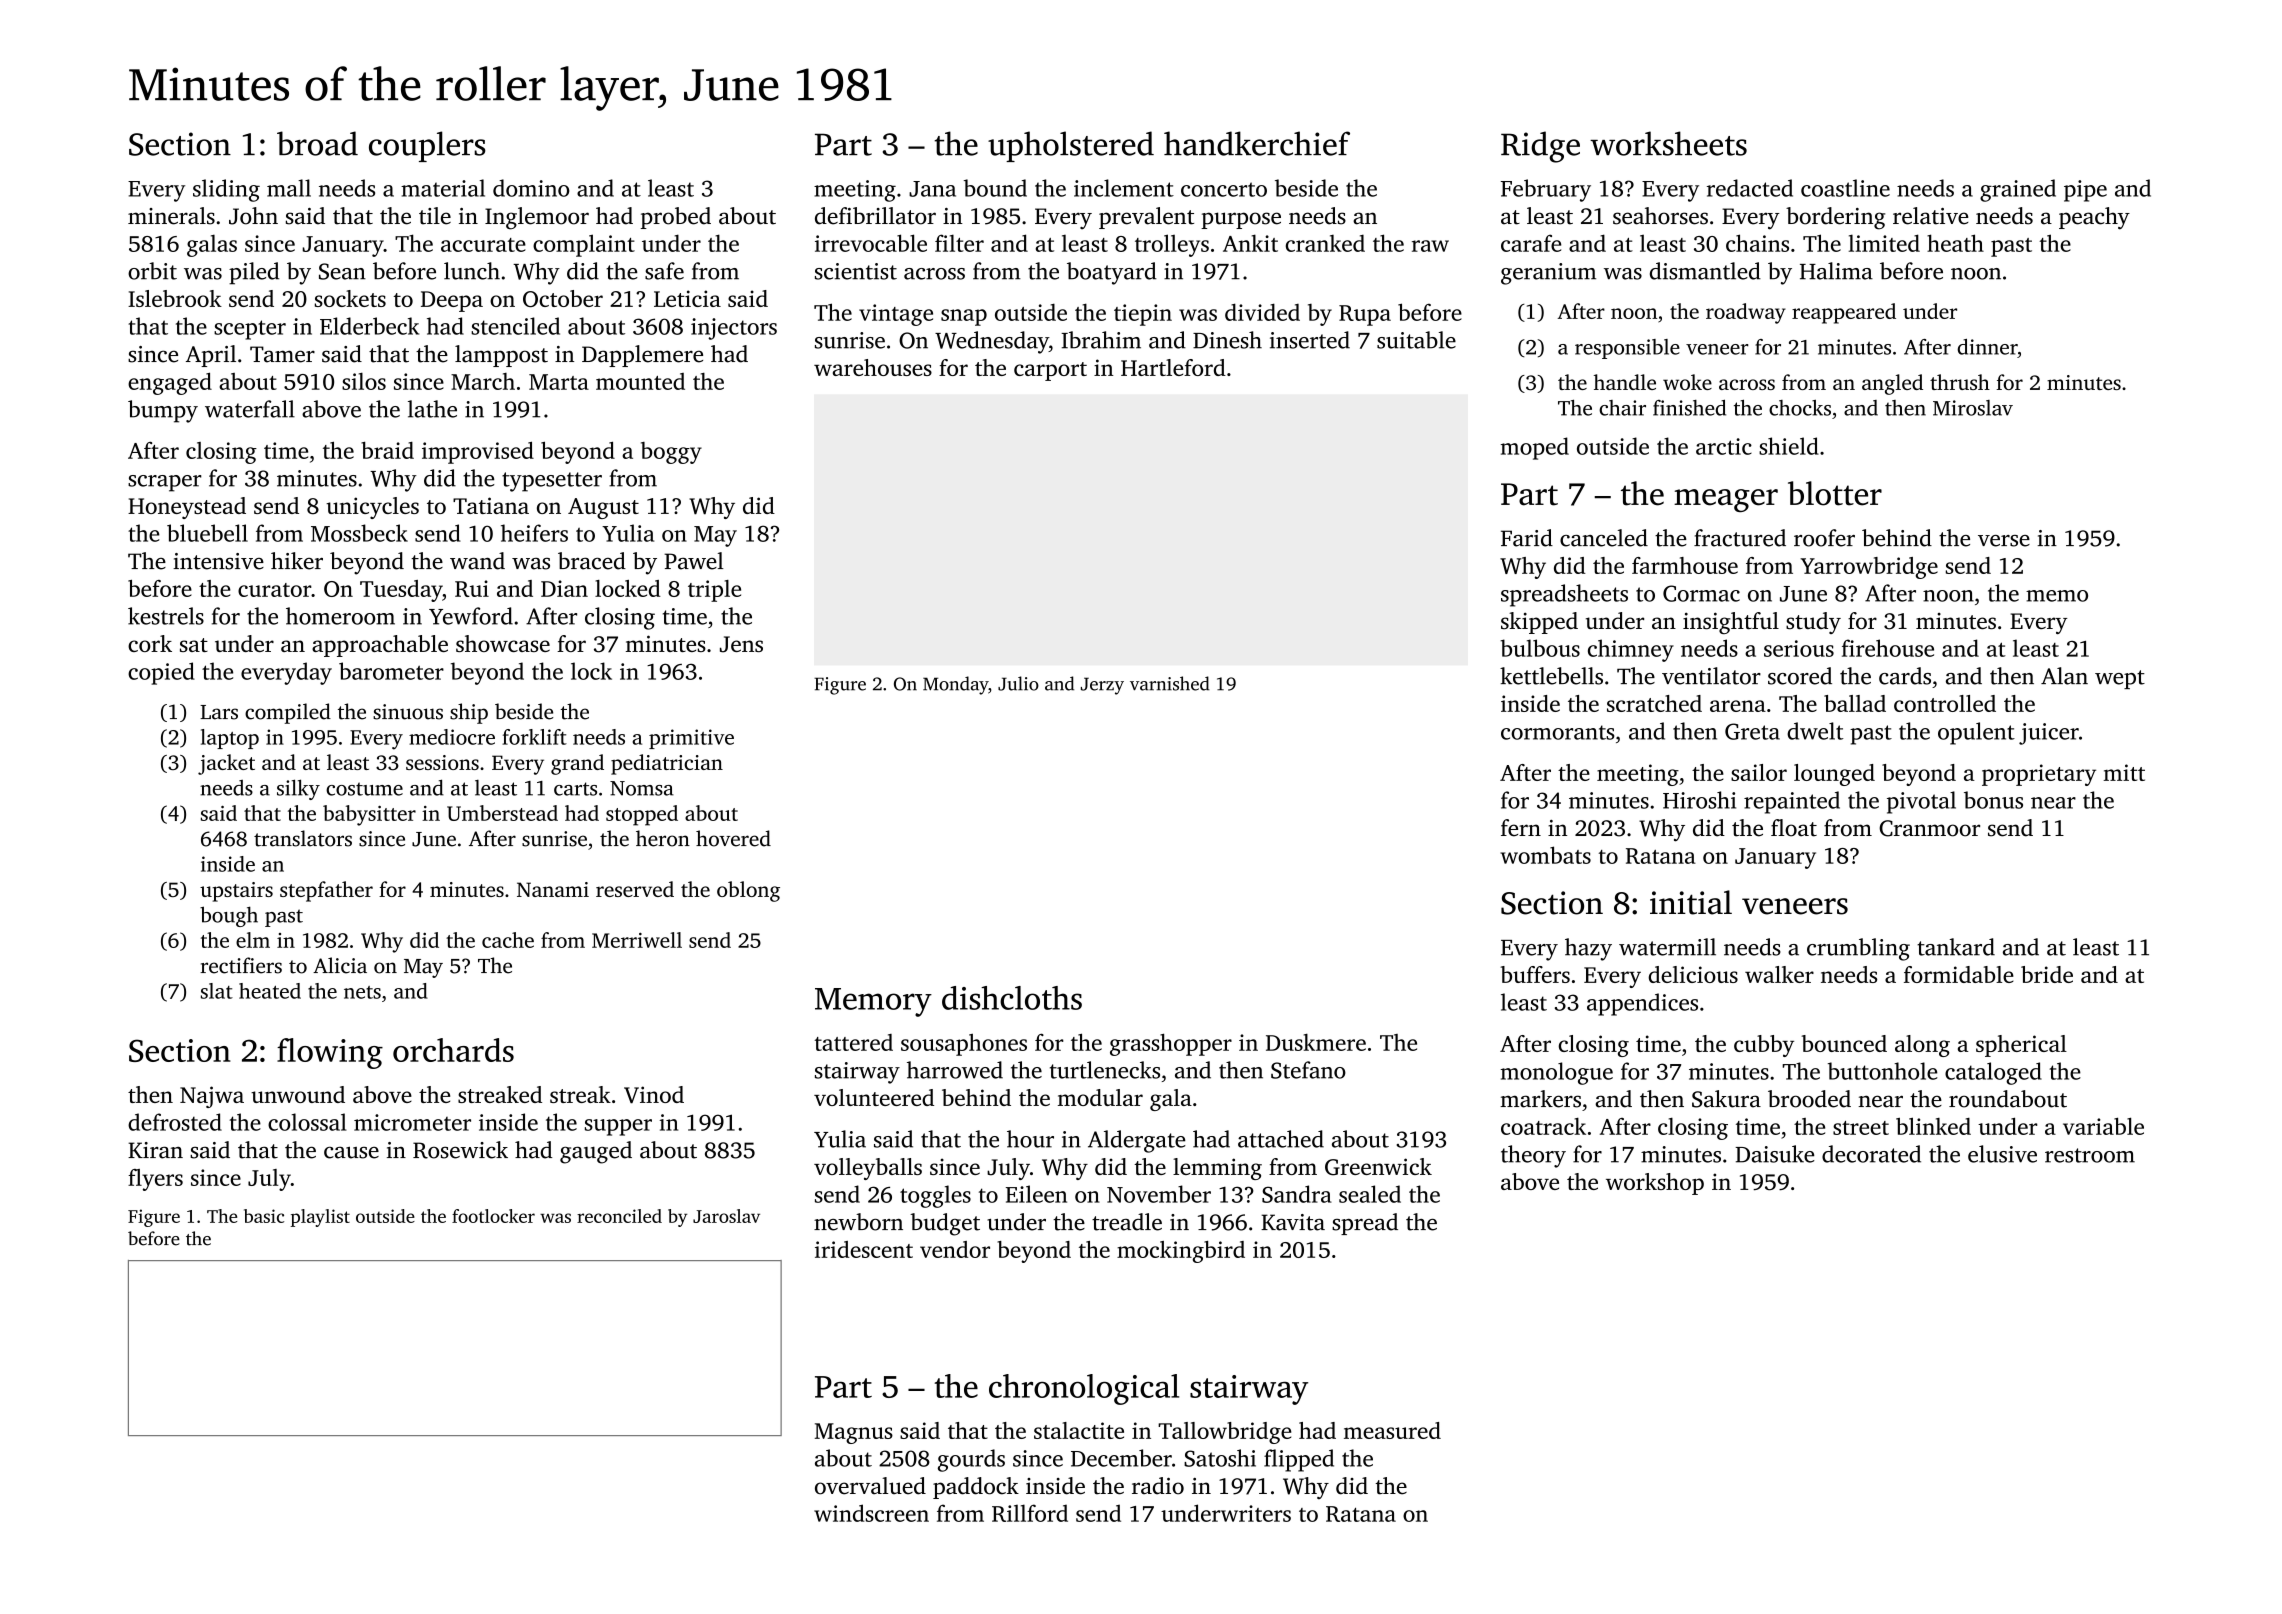 This screenshot has width=2282, height=1614. Describe the element at coordinates (635, 889) in the screenshot. I see `reserved` at that location.
